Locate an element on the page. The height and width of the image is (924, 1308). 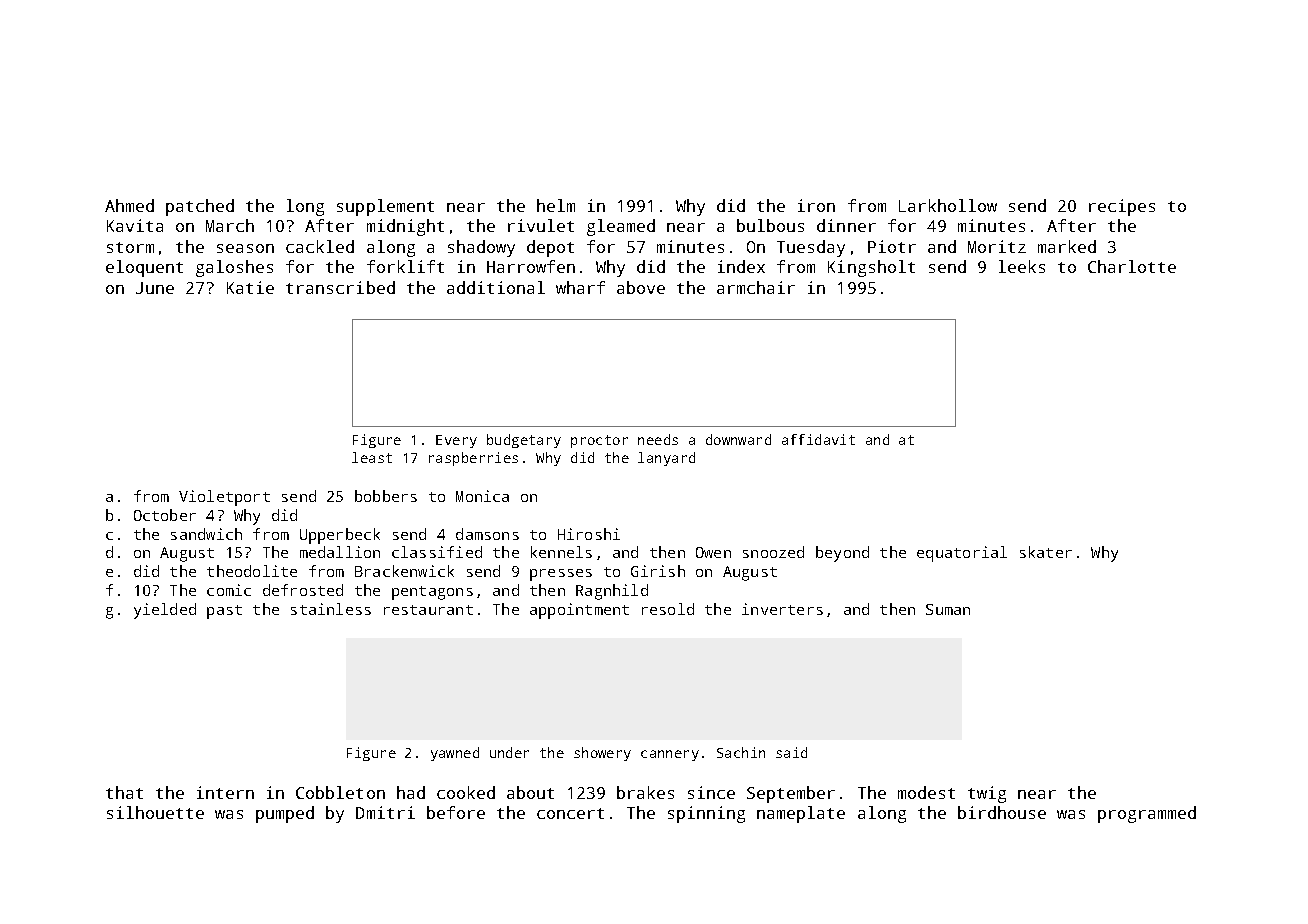
Hiroshi is located at coordinates (589, 534).
